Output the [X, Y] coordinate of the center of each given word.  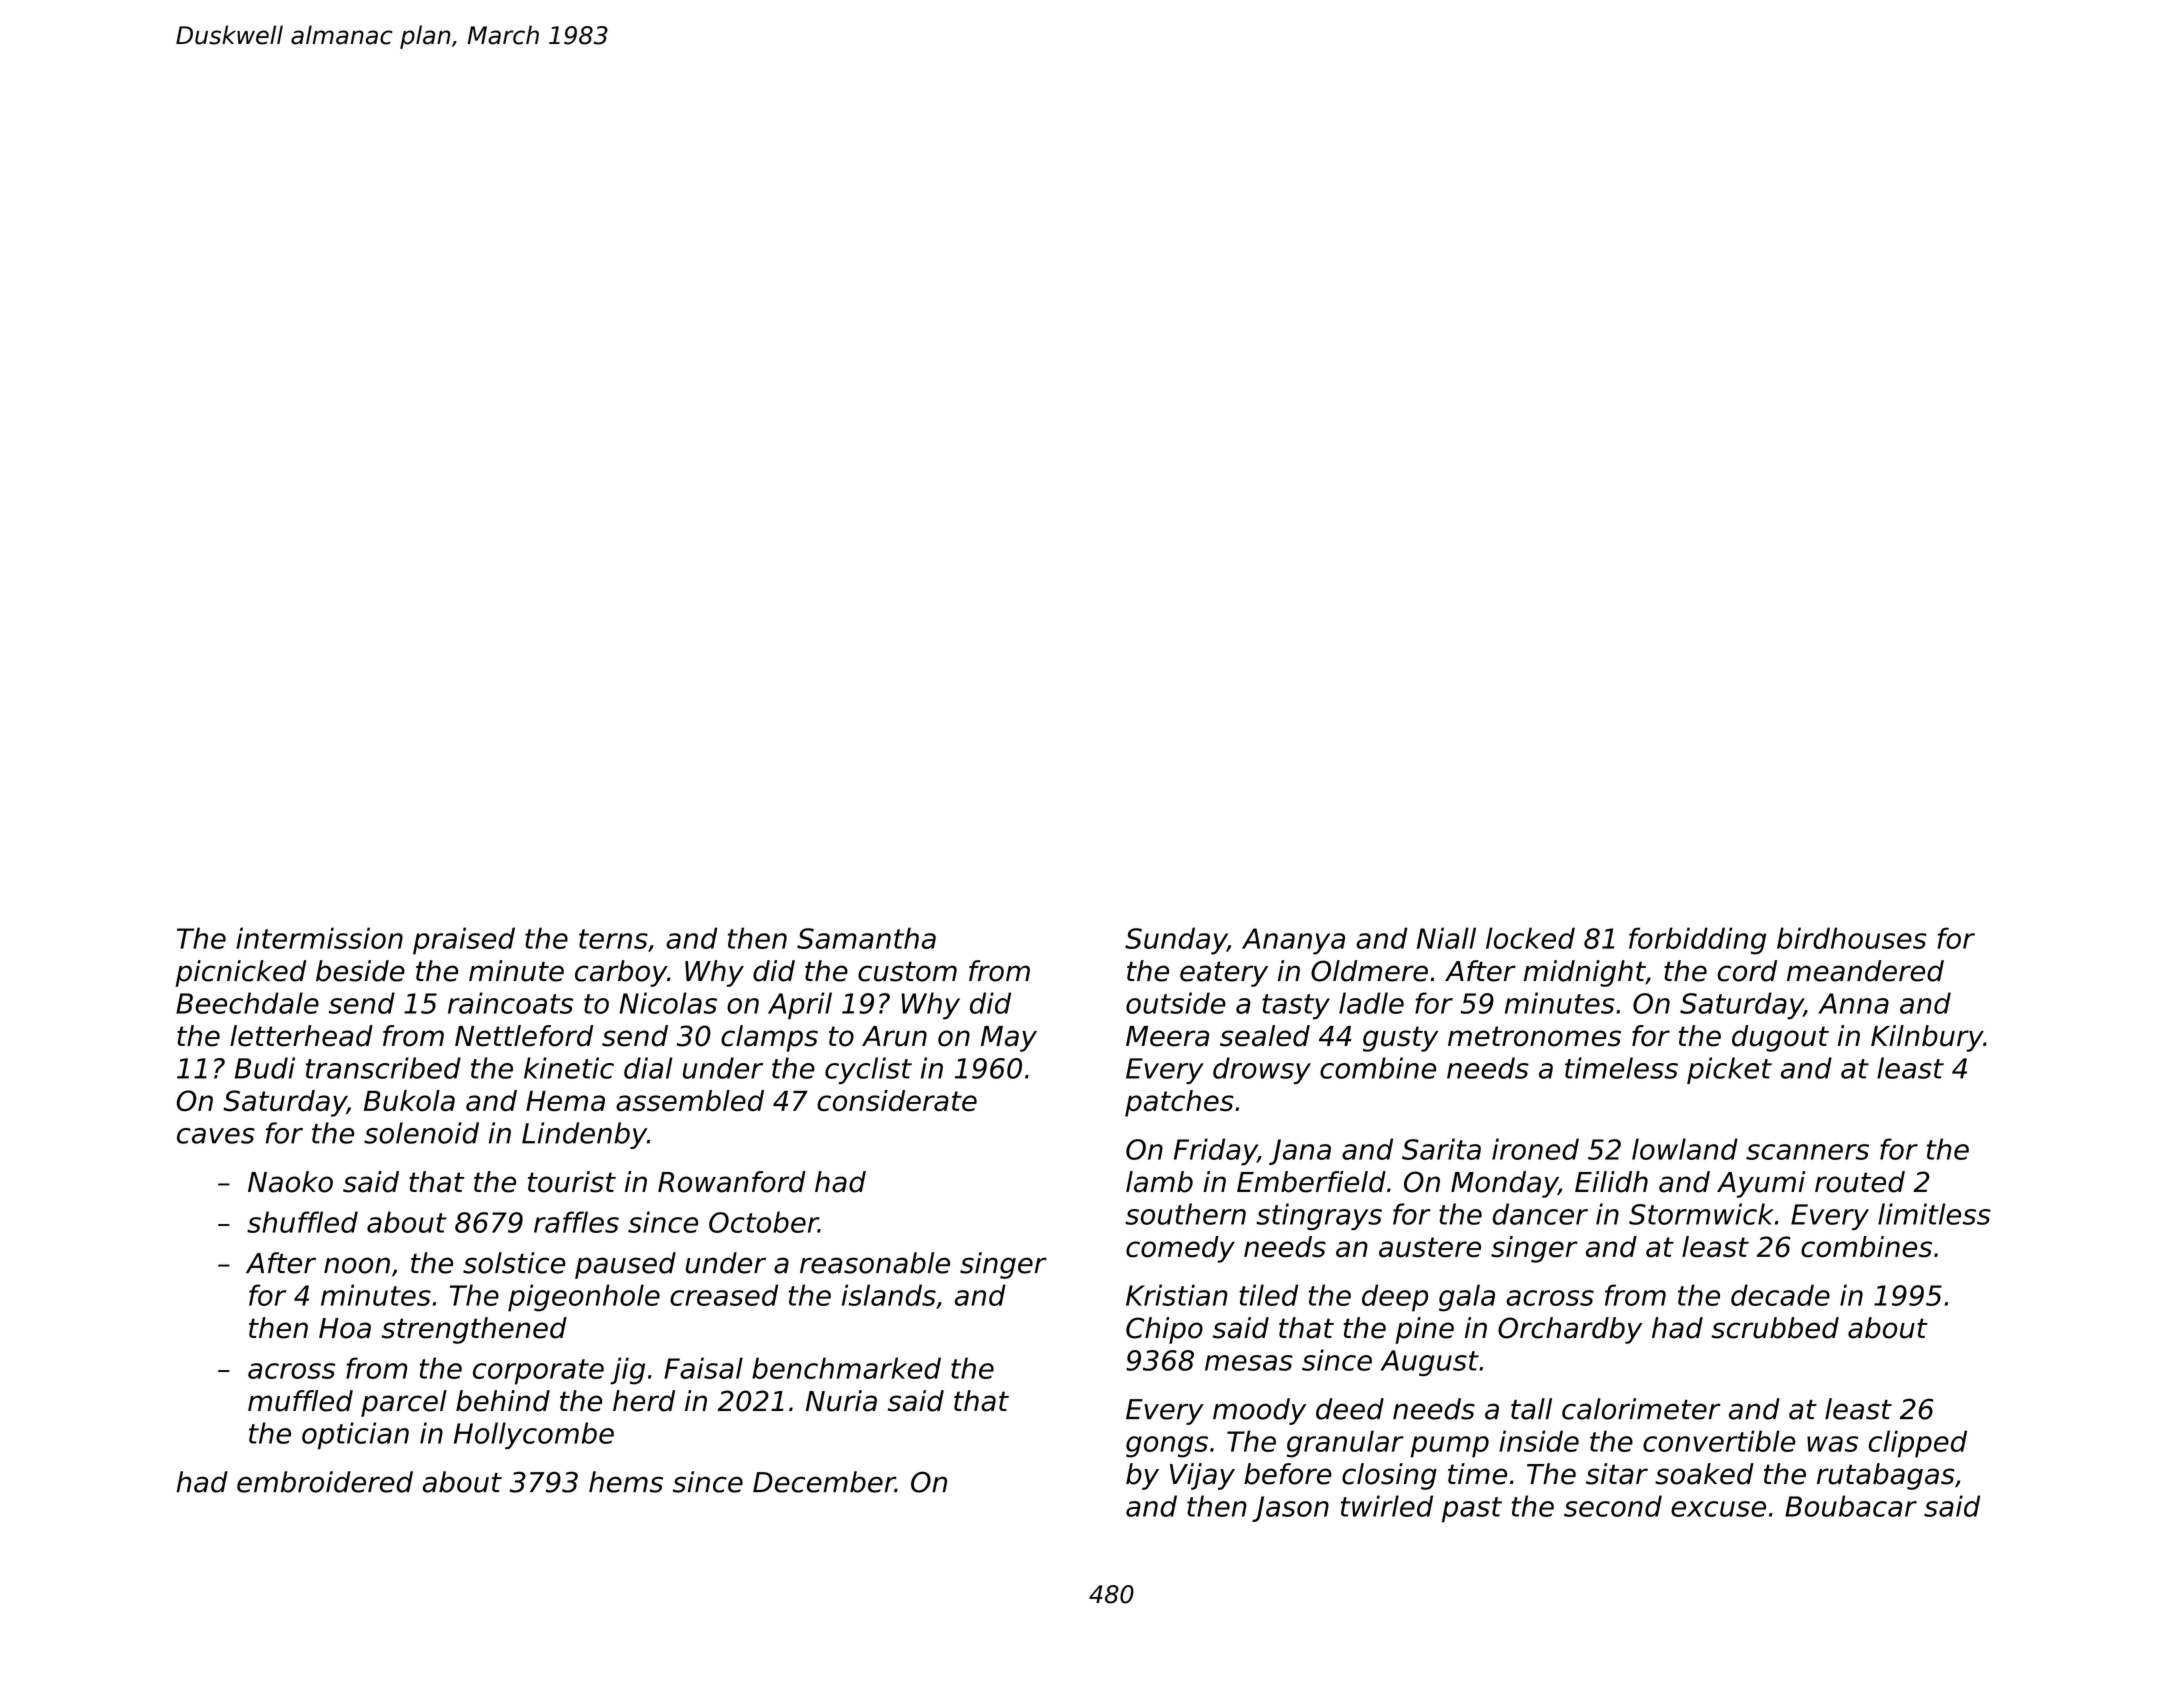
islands [889, 1295]
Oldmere [1369, 971]
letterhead [301, 1036]
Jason [1290, 1509]
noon [357, 1265]
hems [626, 1482]
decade [1780, 1295]
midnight [1585, 973]
